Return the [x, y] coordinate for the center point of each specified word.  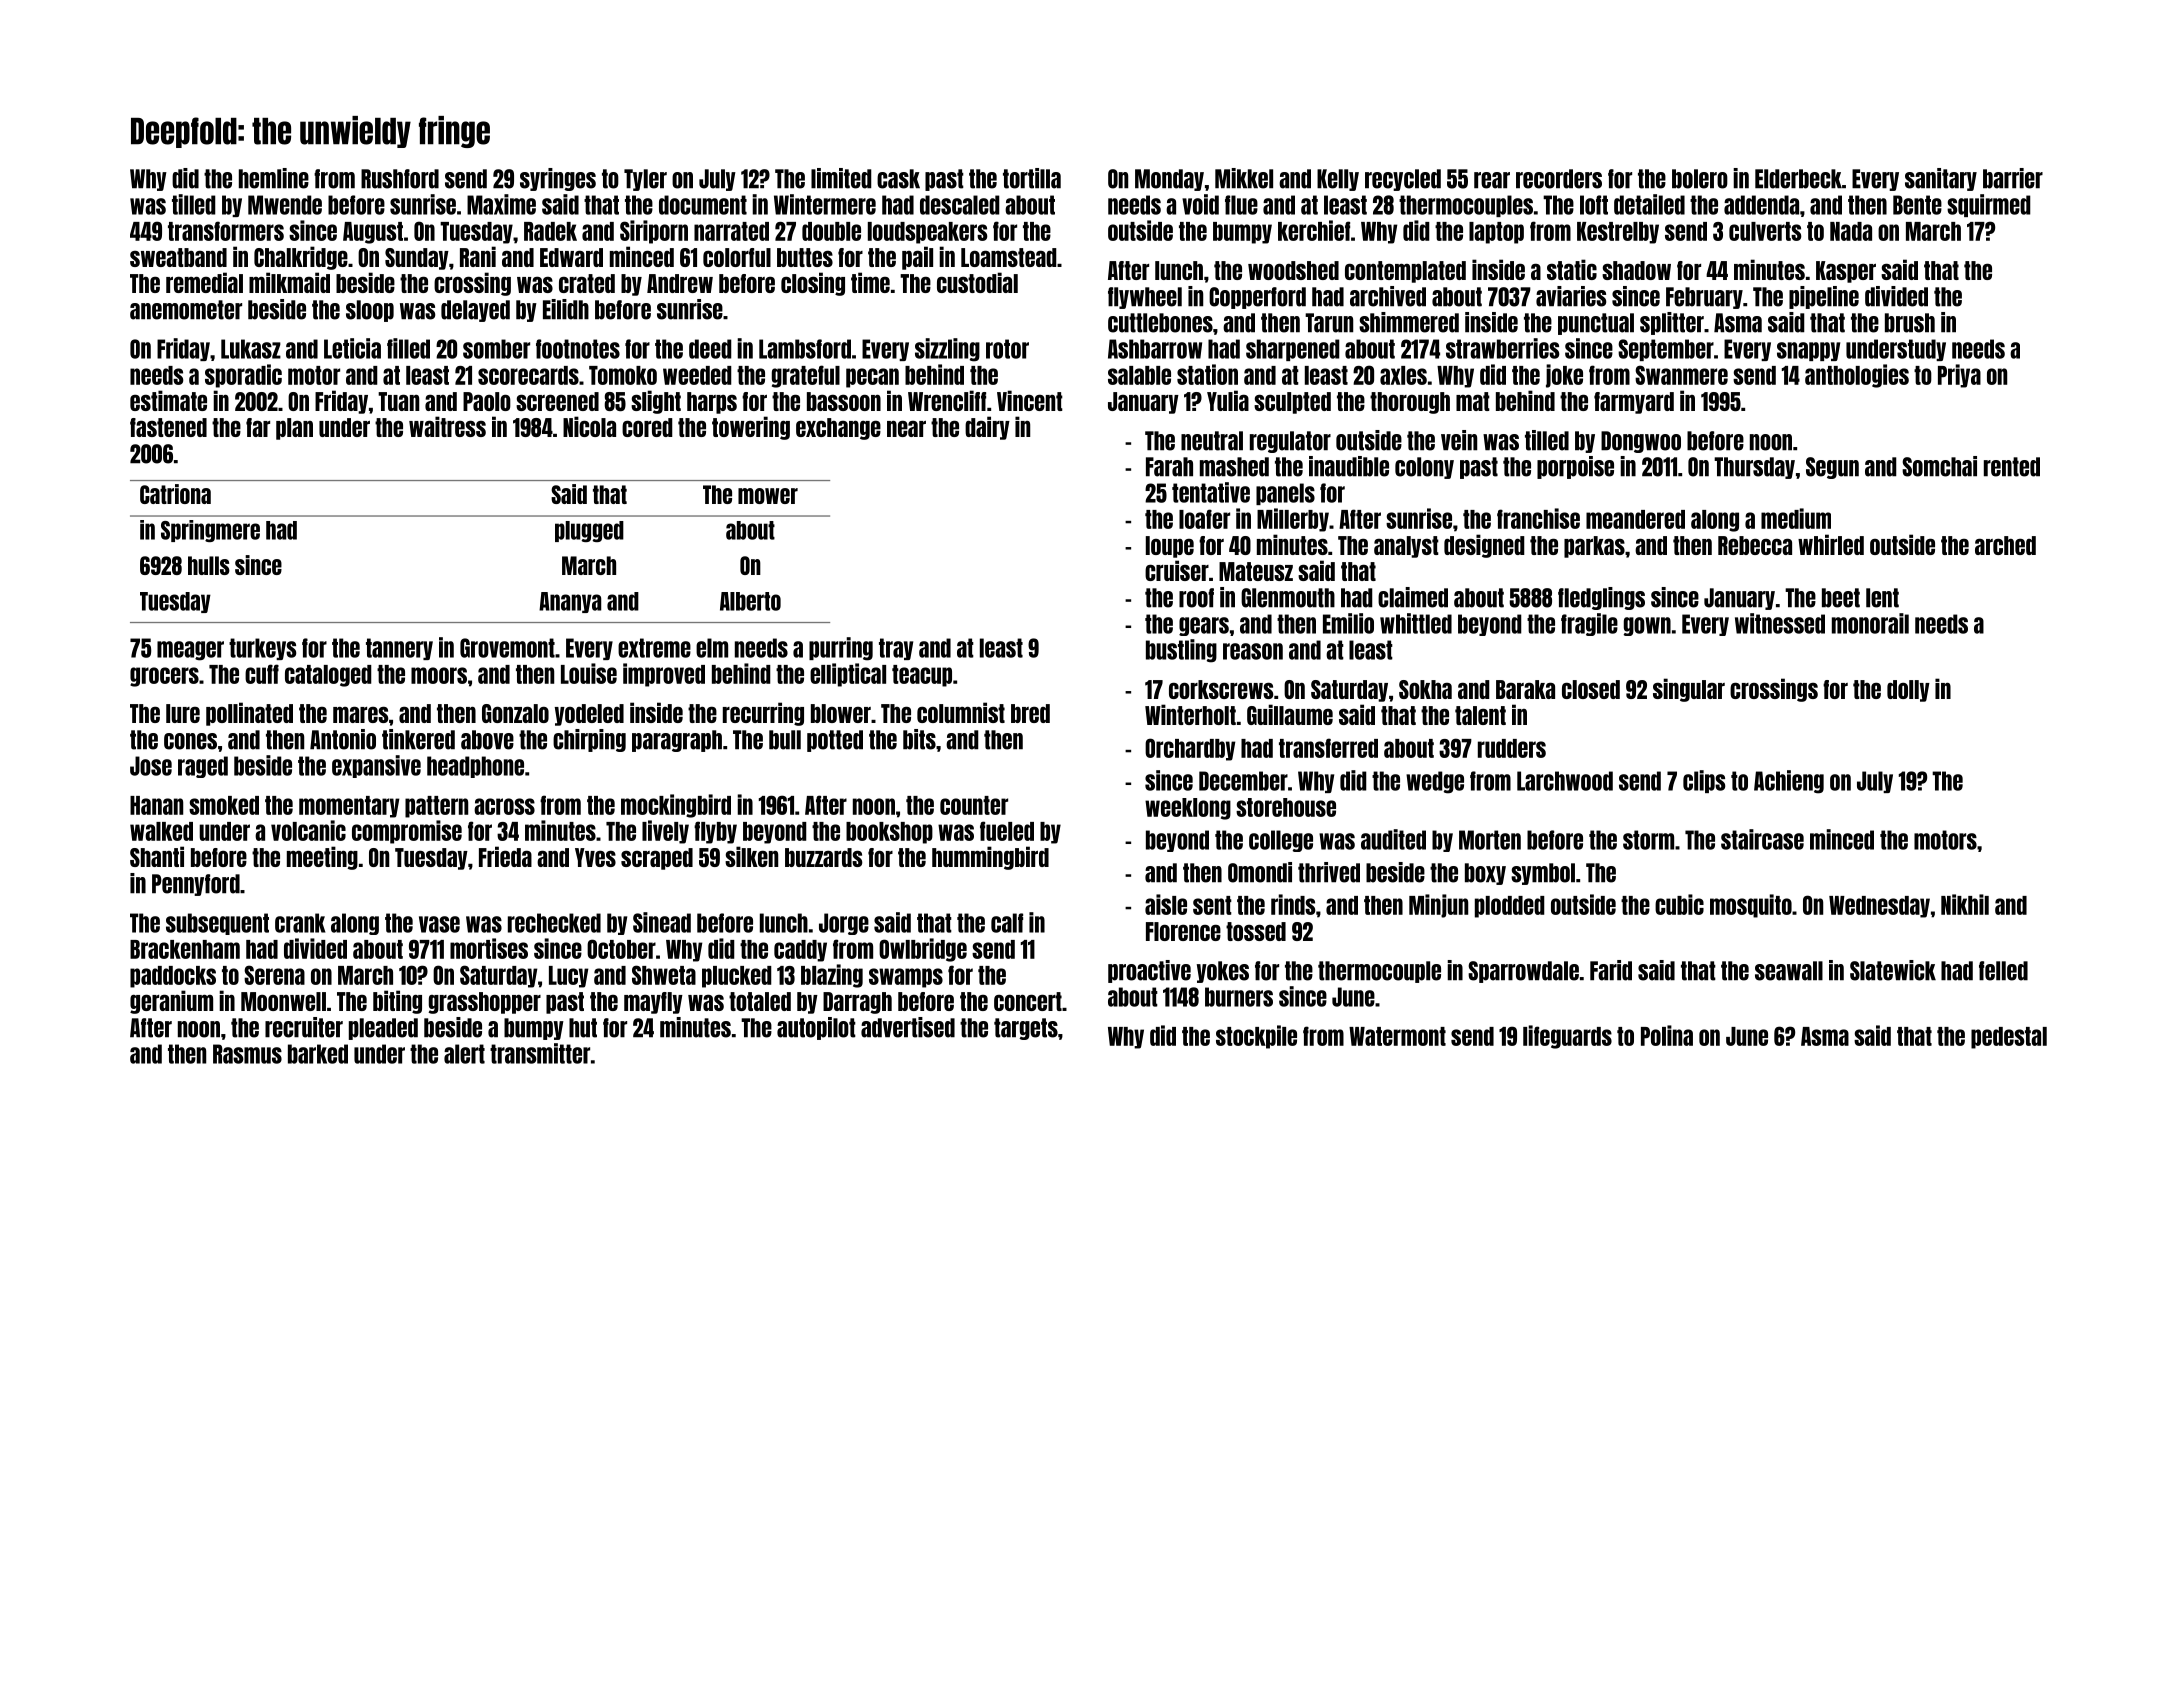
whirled [1831, 544]
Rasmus [247, 1054]
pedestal [2009, 1038]
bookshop [889, 833]
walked [161, 831]
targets [1026, 1029]
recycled [1403, 180]
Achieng [1789, 782]
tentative [1211, 492]
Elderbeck [1798, 179]
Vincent [1030, 400]
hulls [209, 565]
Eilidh [566, 309]
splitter [1672, 323]
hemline [274, 178]
